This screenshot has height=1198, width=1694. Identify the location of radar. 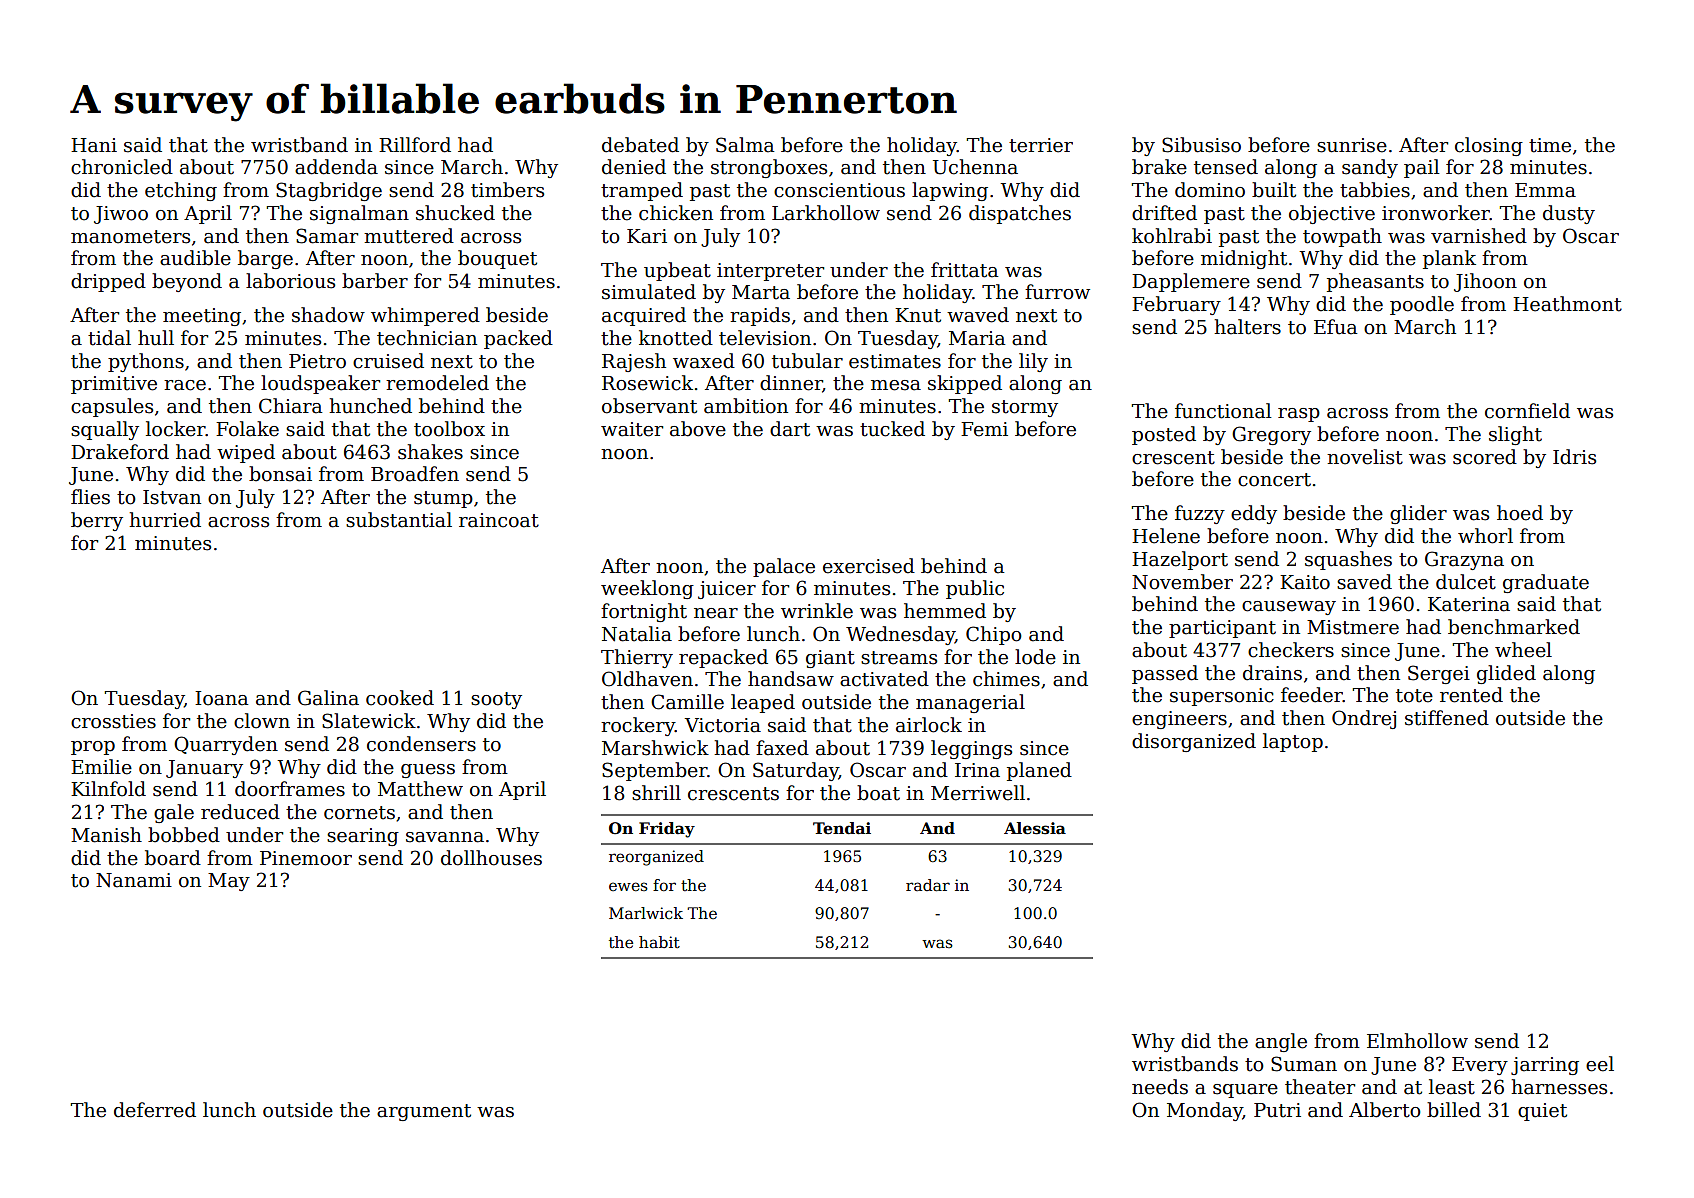
(928, 885).
